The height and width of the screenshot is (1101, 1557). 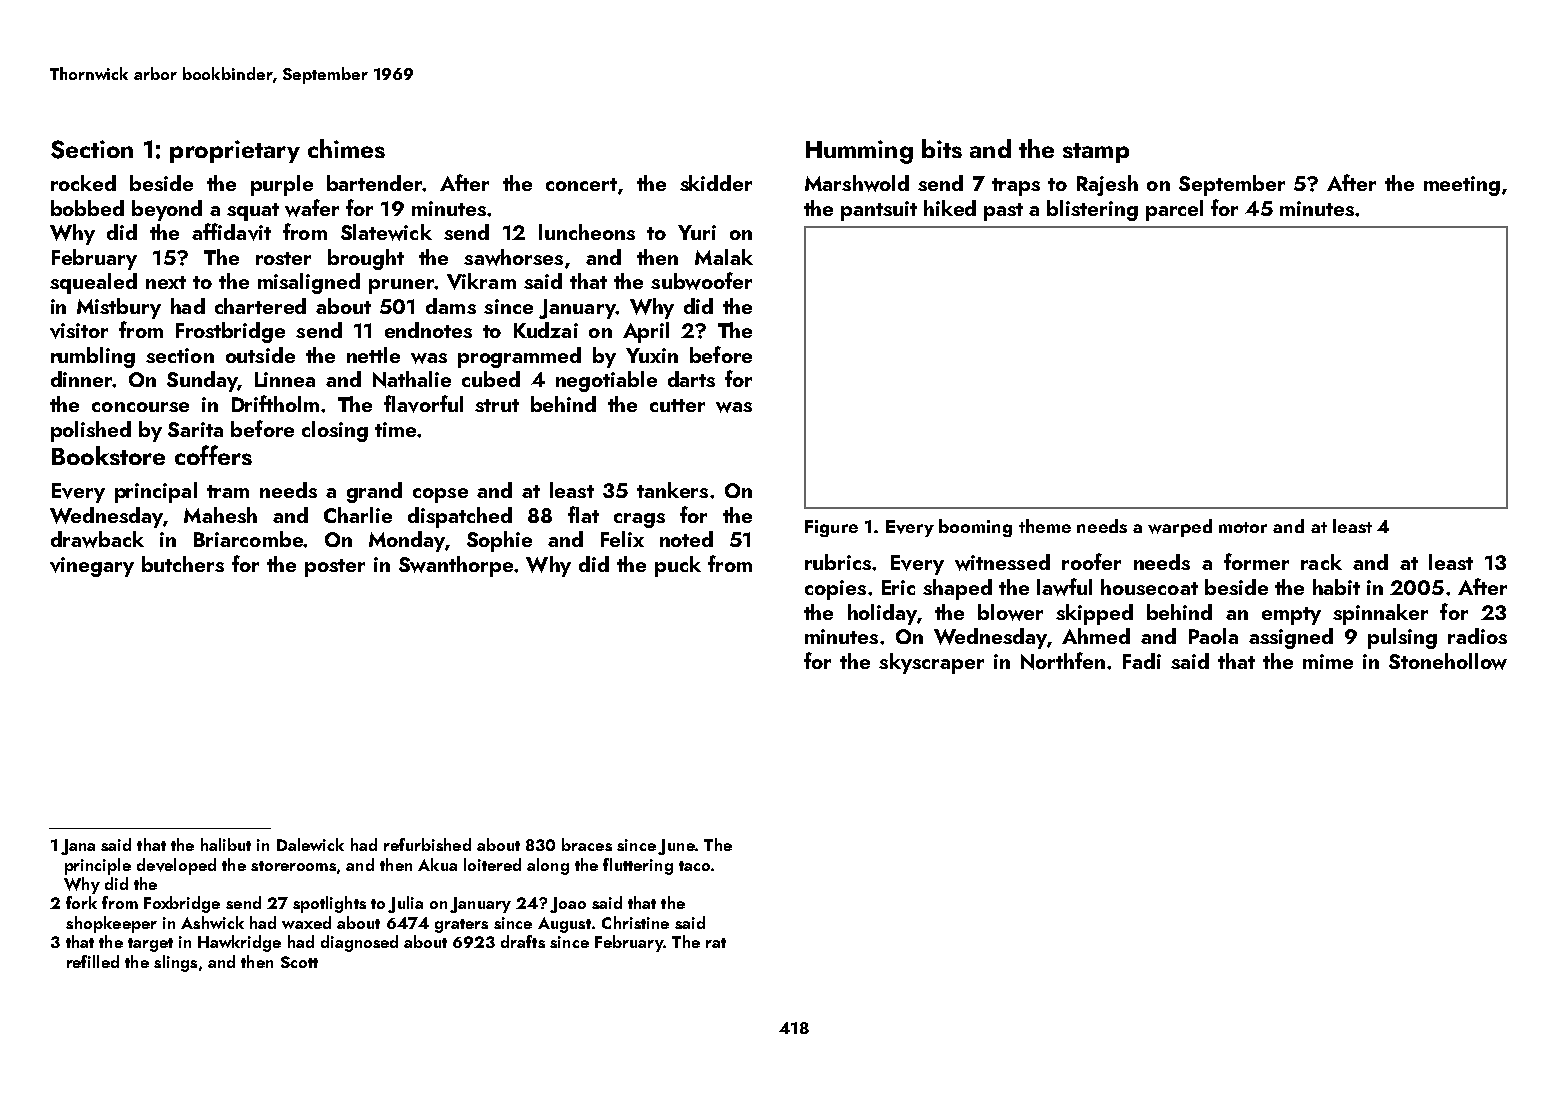 What do you see at coordinates (942, 148) in the screenshot?
I see `bits` at bounding box center [942, 148].
